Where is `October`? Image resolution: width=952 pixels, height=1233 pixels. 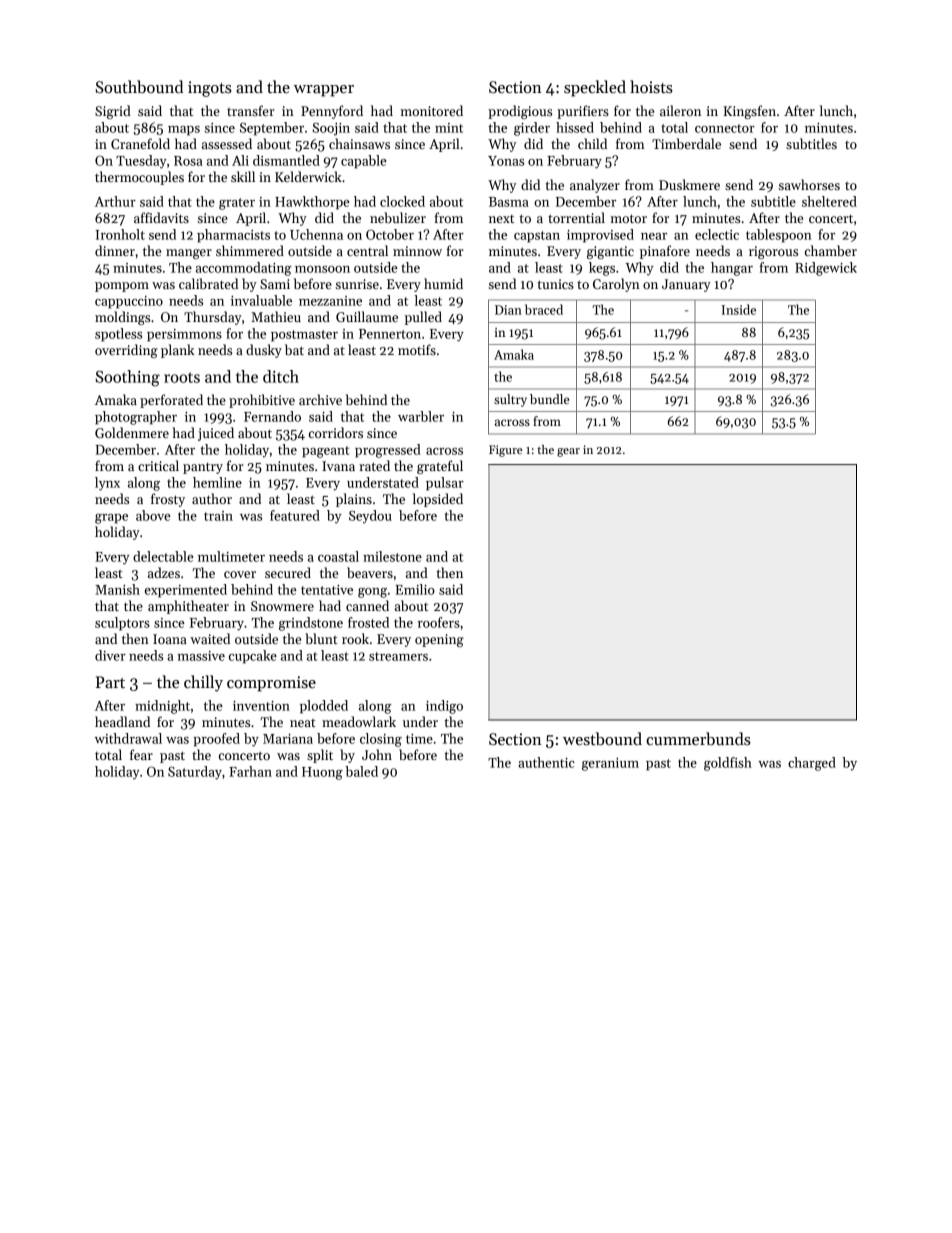 October is located at coordinates (390, 234).
